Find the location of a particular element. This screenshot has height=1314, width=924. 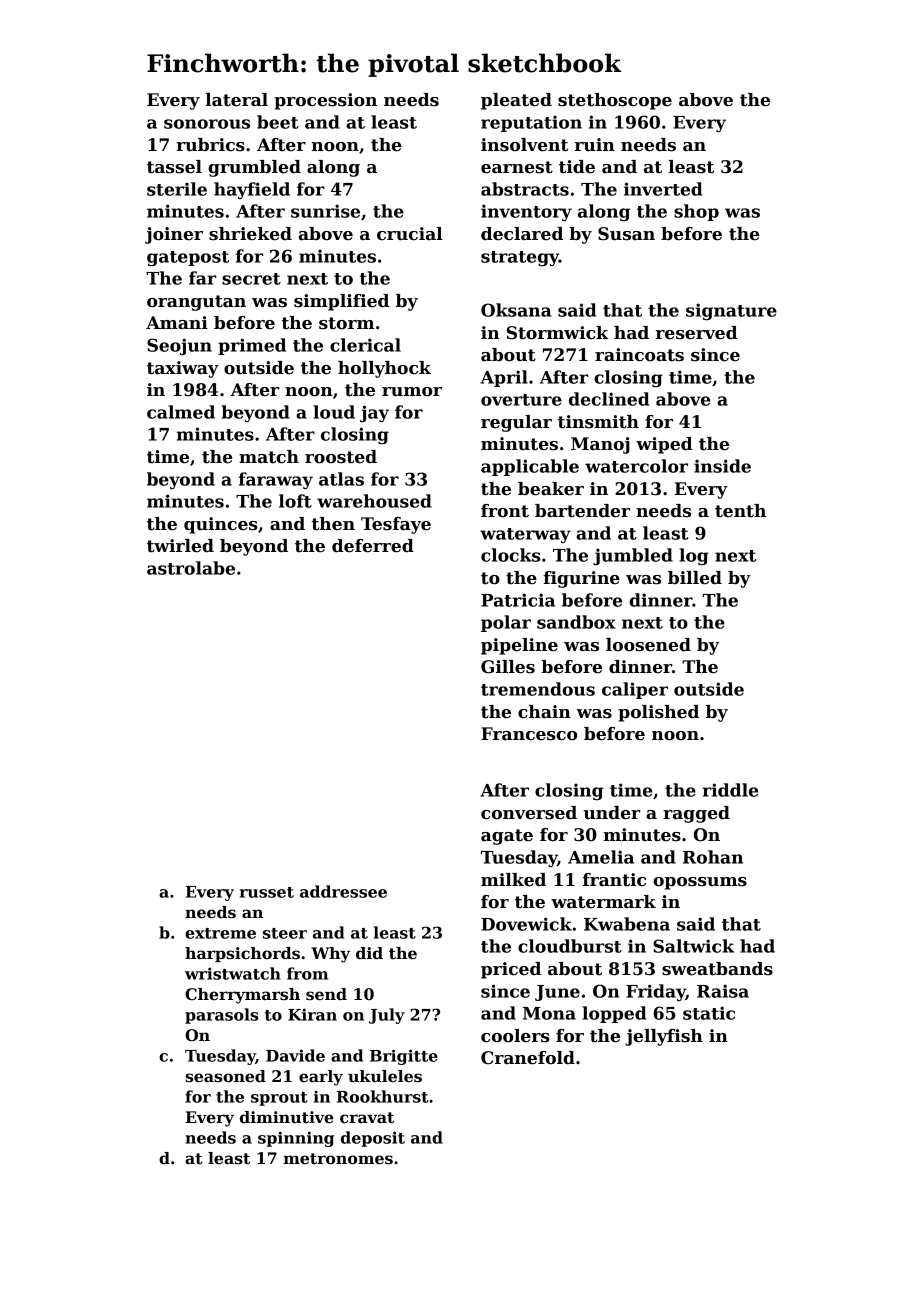

procession is located at coordinates (325, 101).
